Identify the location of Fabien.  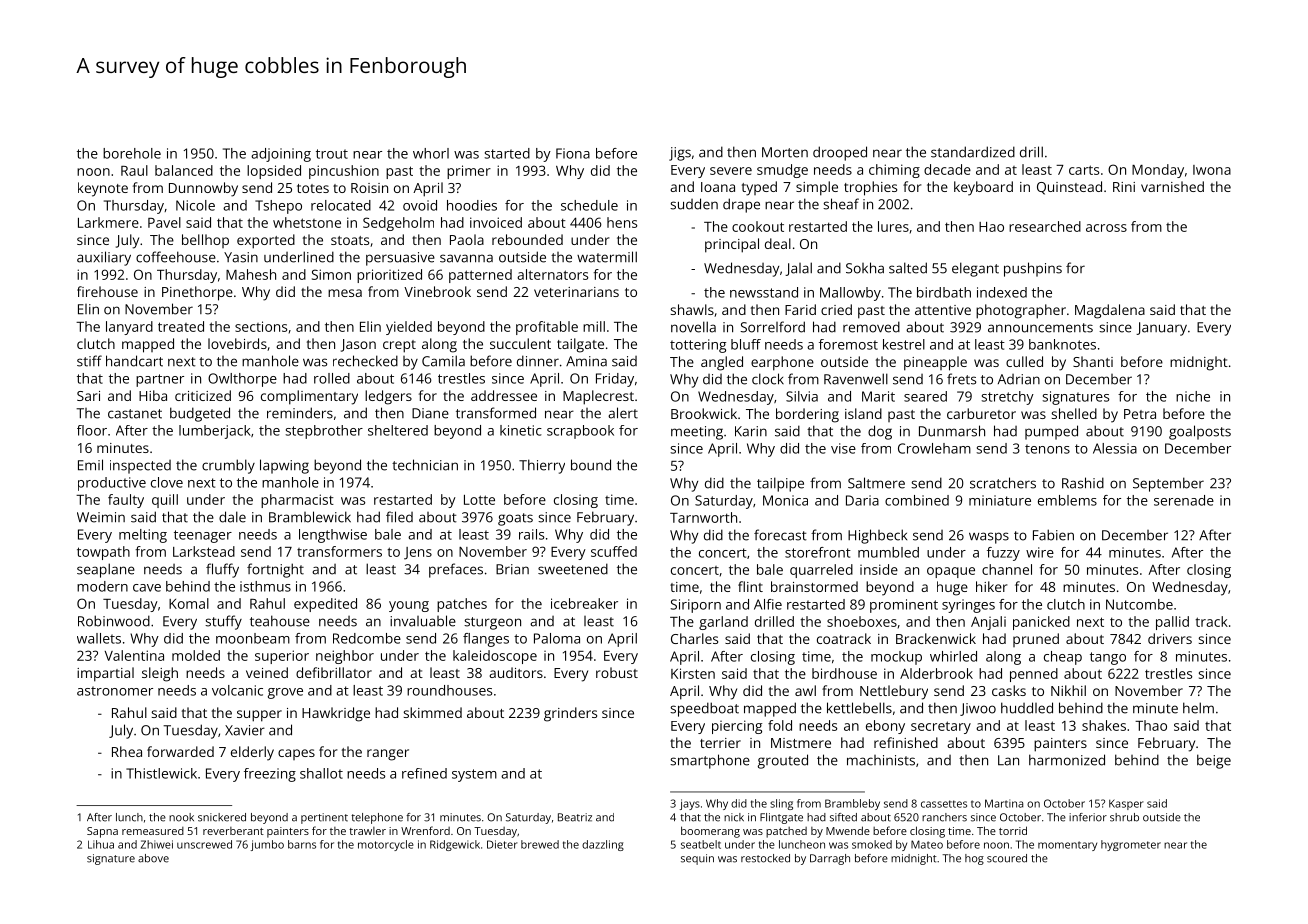
(1053, 535).
